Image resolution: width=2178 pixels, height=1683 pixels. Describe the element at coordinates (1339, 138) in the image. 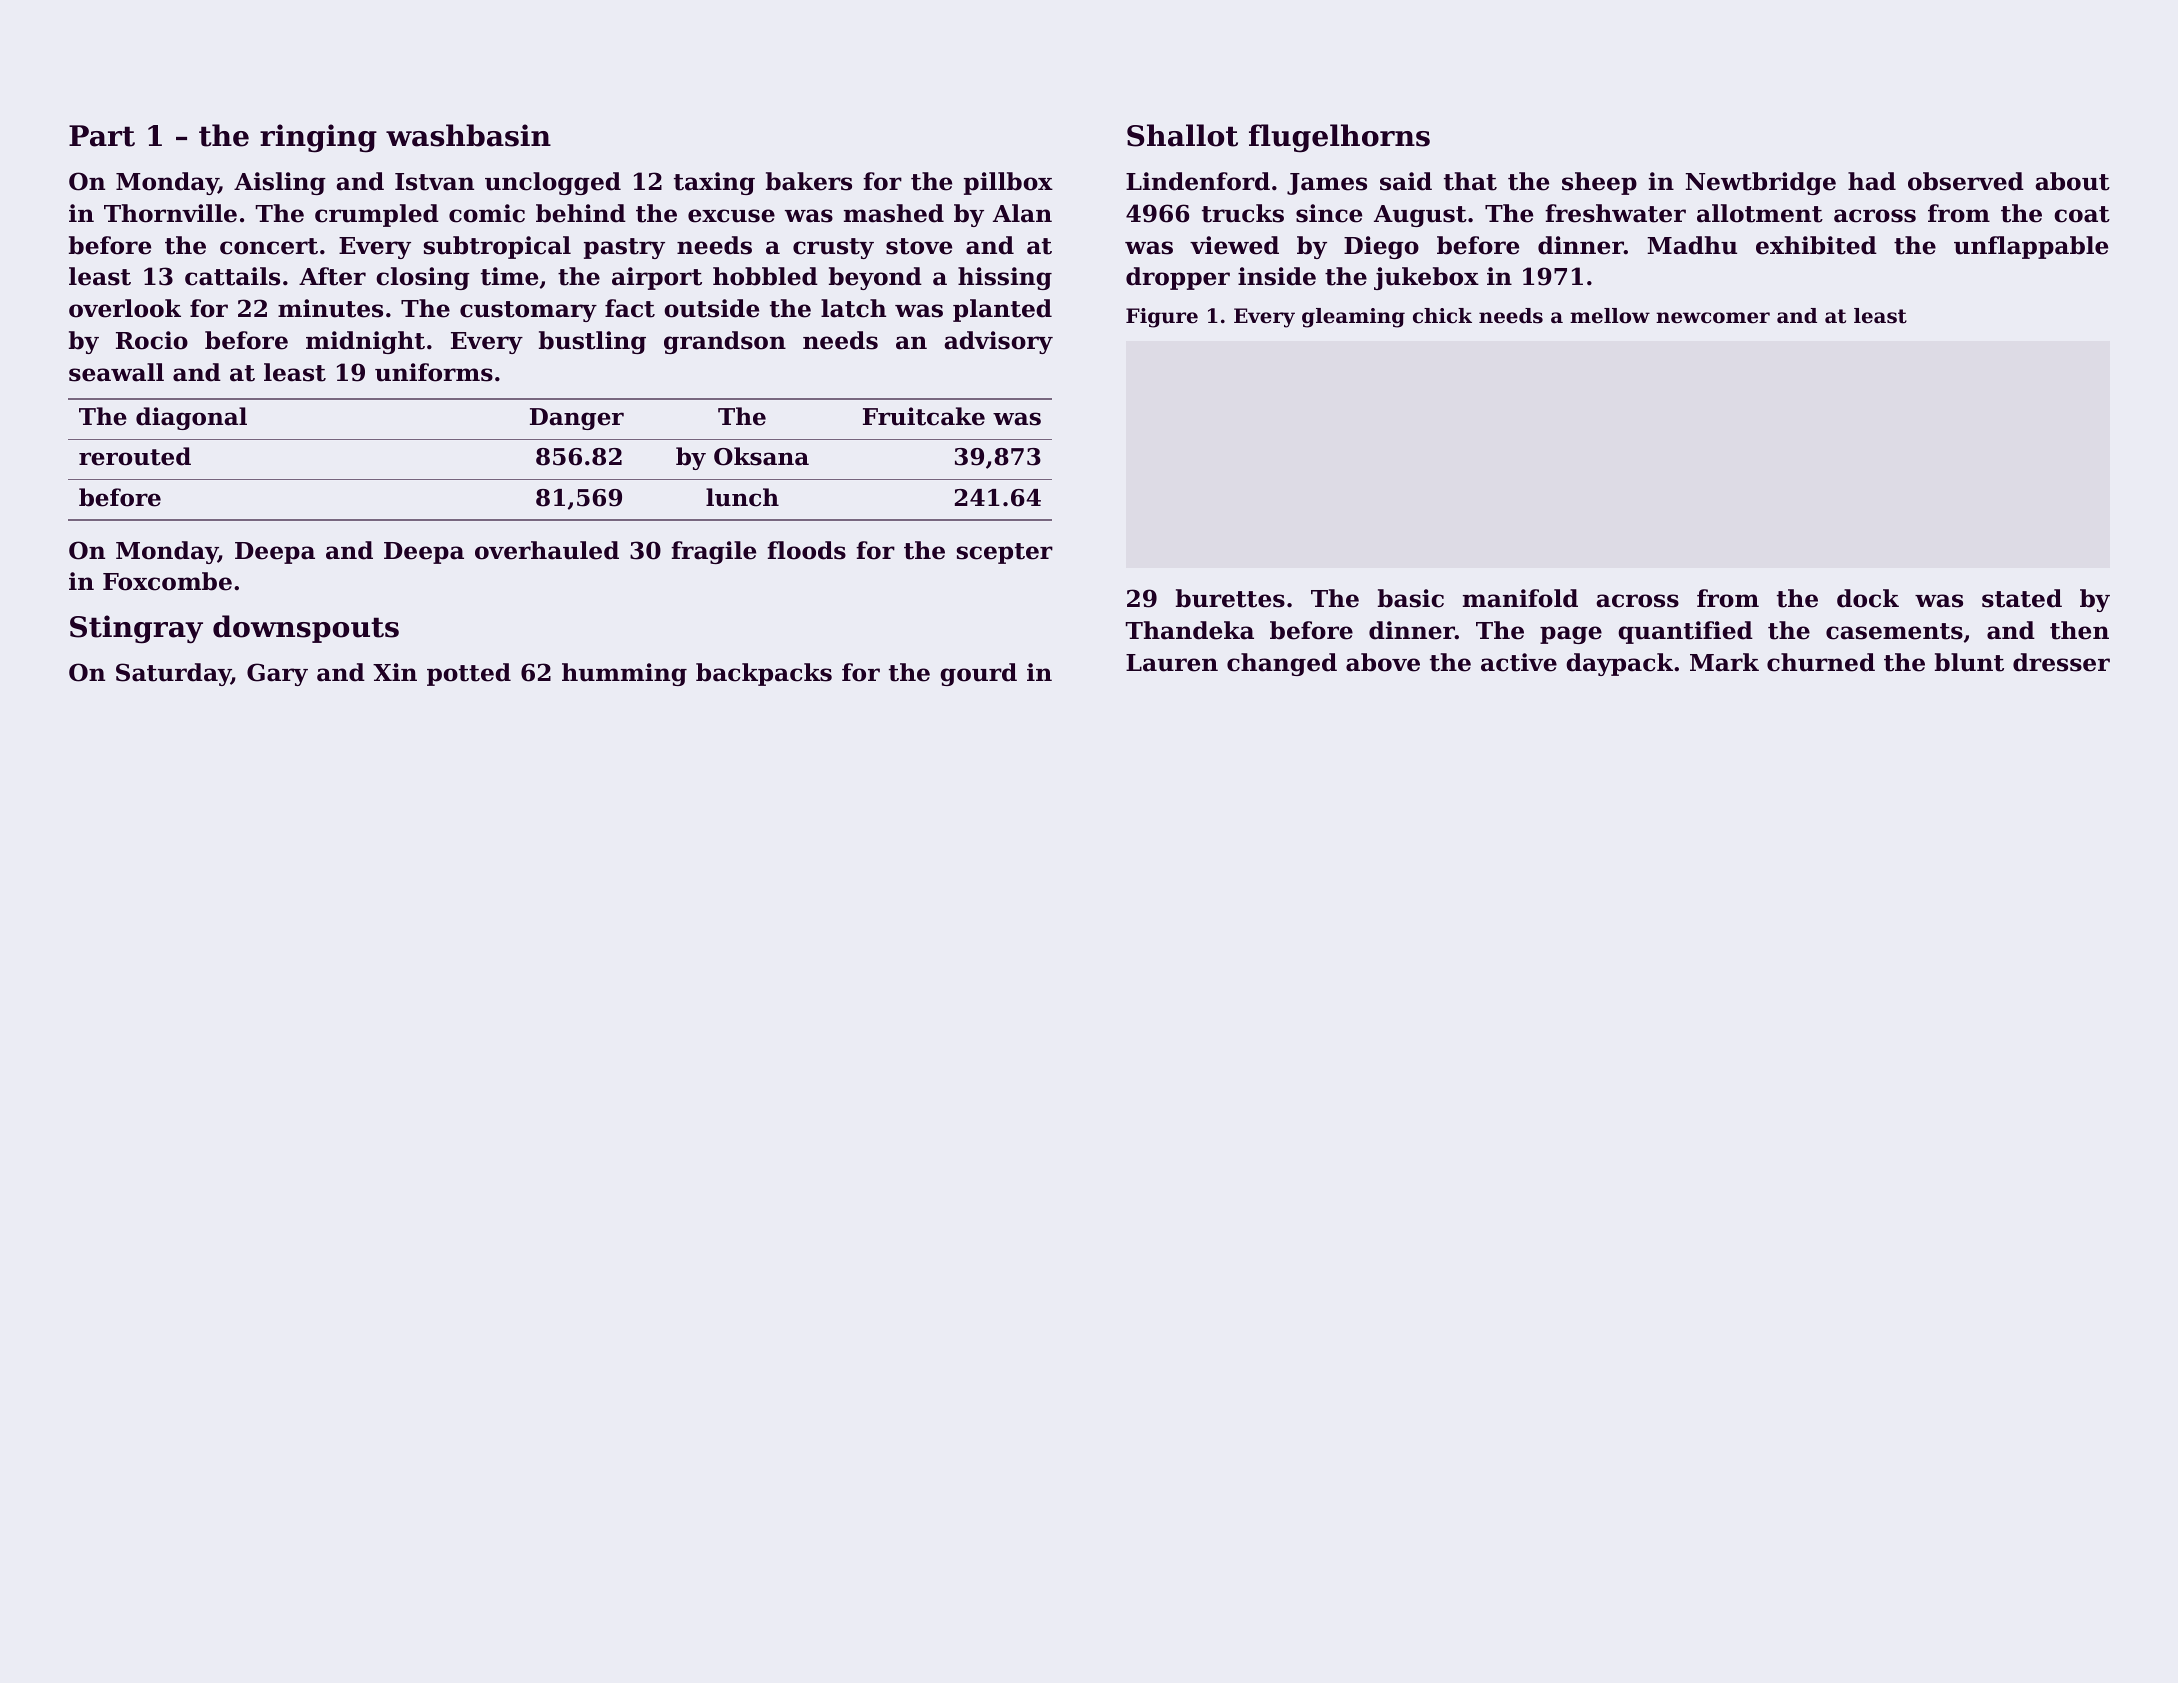

I see `flugelhorns` at that location.
